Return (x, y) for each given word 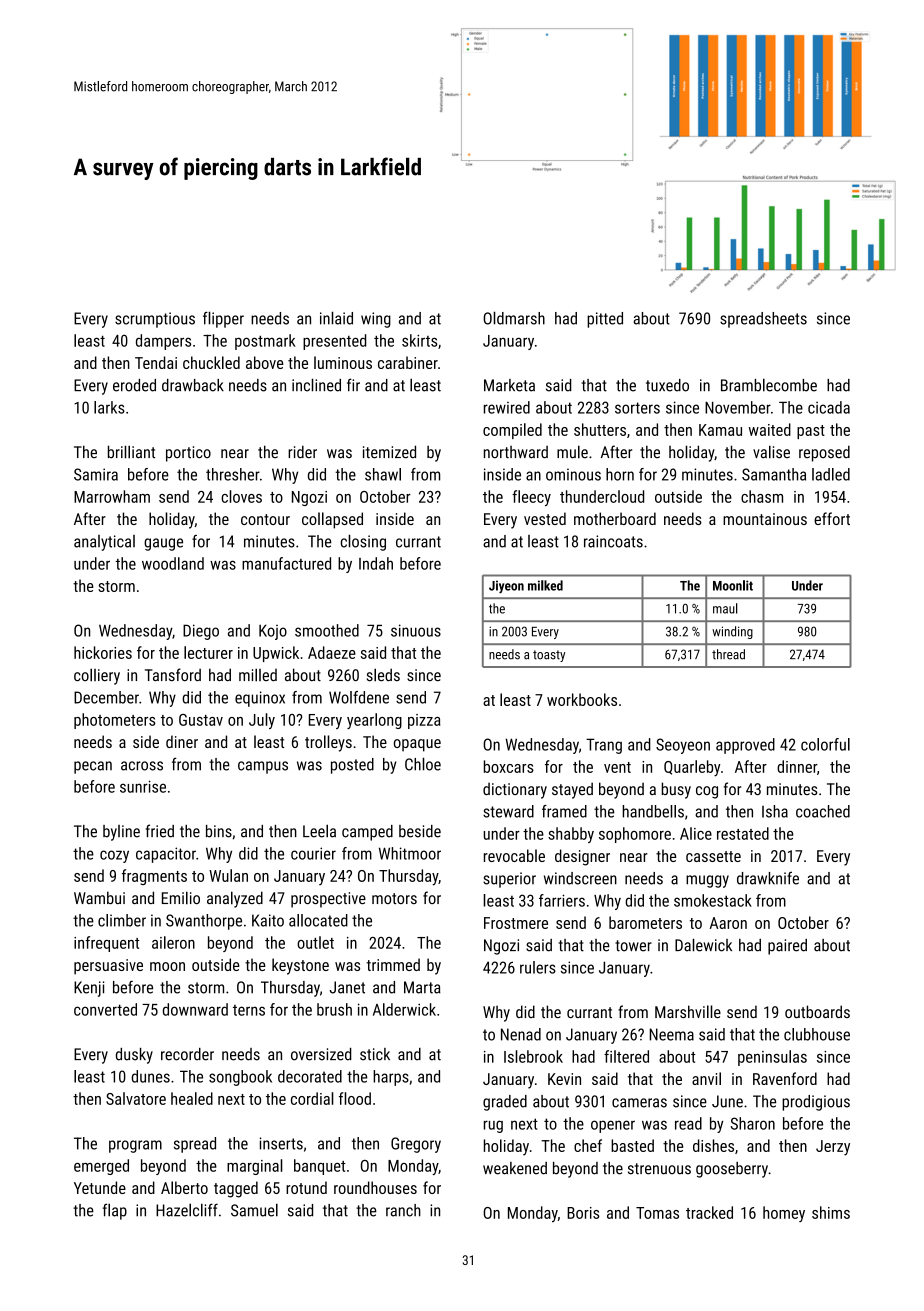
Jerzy (833, 1148)
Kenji (89, 989)
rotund (306, 1187)
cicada (829, 407)
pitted (605, 320)
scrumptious (155, 320)
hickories (103, 652)
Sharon (753, 1123)
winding (732, 632)
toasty (549, 656)
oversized (321, 1054)
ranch (403, 1210)
